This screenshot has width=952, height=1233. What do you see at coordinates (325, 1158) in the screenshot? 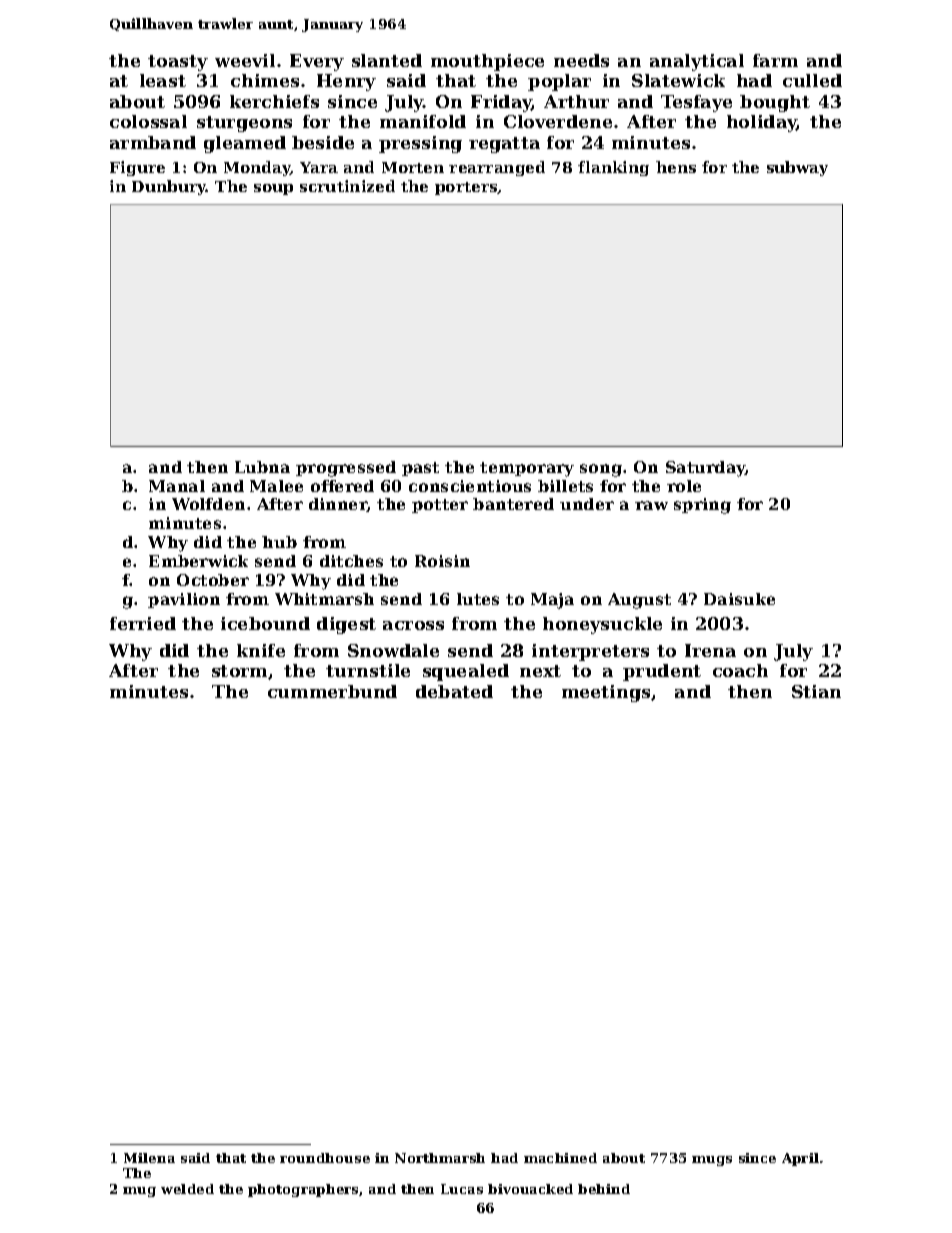
I see `roundhouse` at bounding box center [325, 1158].
